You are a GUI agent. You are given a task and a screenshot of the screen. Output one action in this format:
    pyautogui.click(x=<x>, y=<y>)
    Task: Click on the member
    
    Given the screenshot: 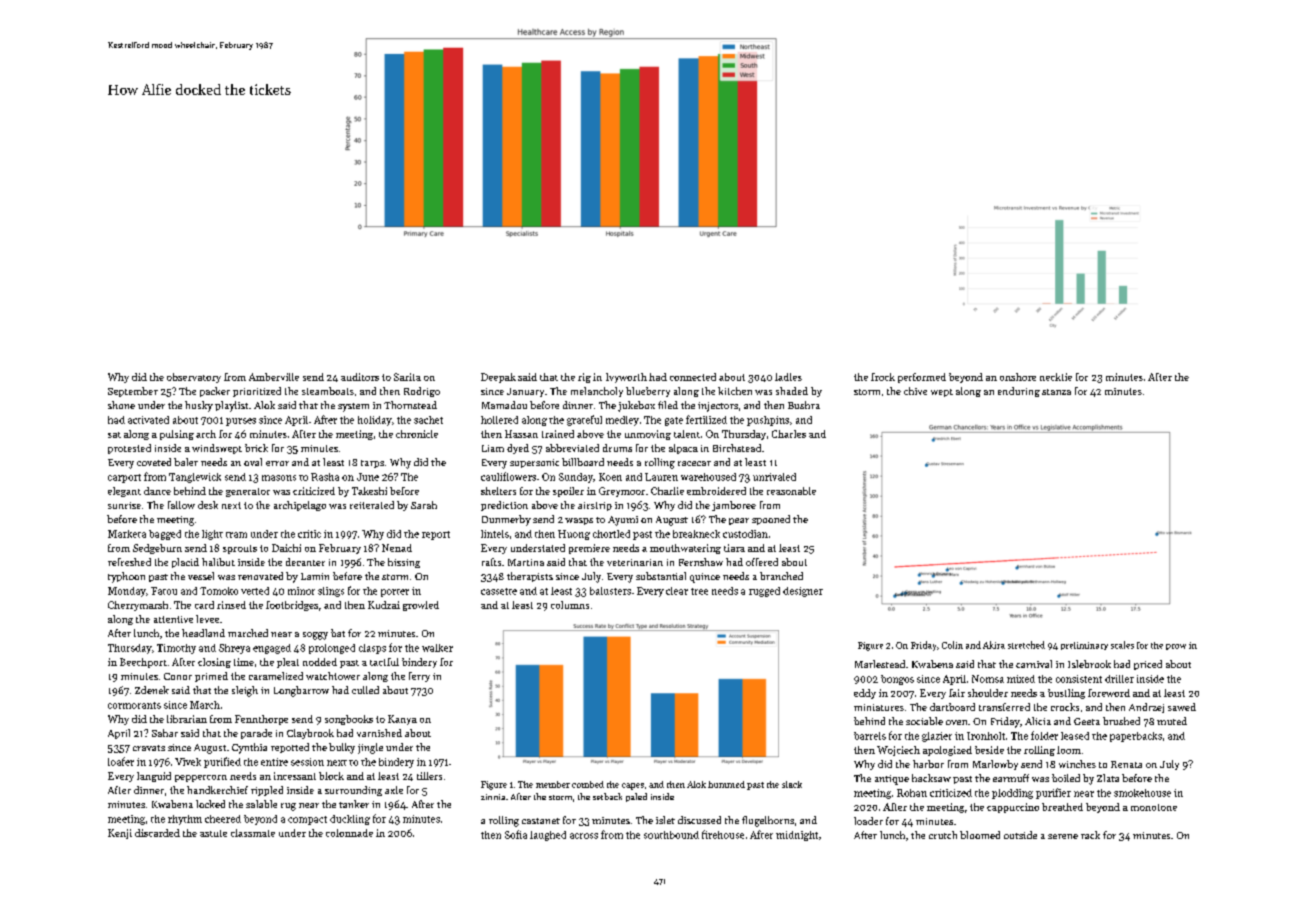 What is the action you would take?
    pyautogui.click(x=553, y=784)
